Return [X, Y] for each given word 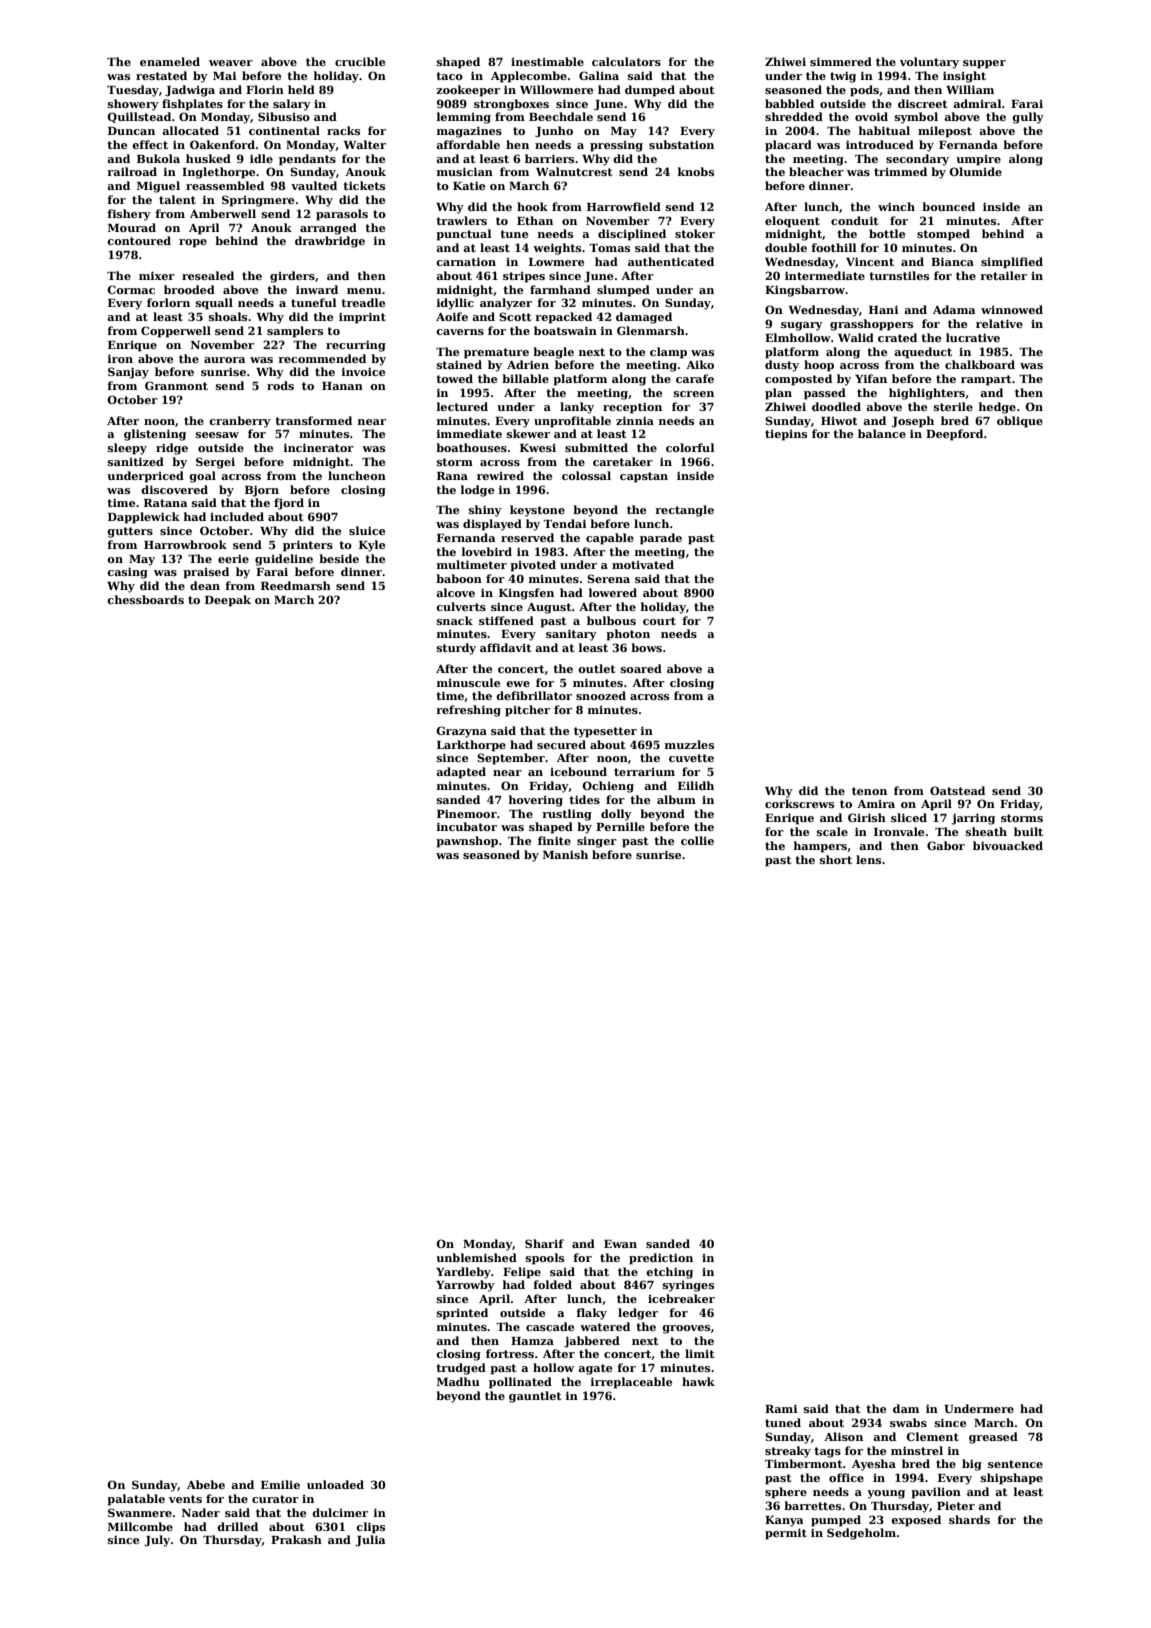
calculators [626, 61]
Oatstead [957, 790]
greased [993, 1438]
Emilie [280, 1484]
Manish [565, 854]
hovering [536, 801]
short [836, 859]
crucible [360, 61]
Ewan [620, 1244]
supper [984, 64]
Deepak [228, 601]
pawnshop [467, 842]
